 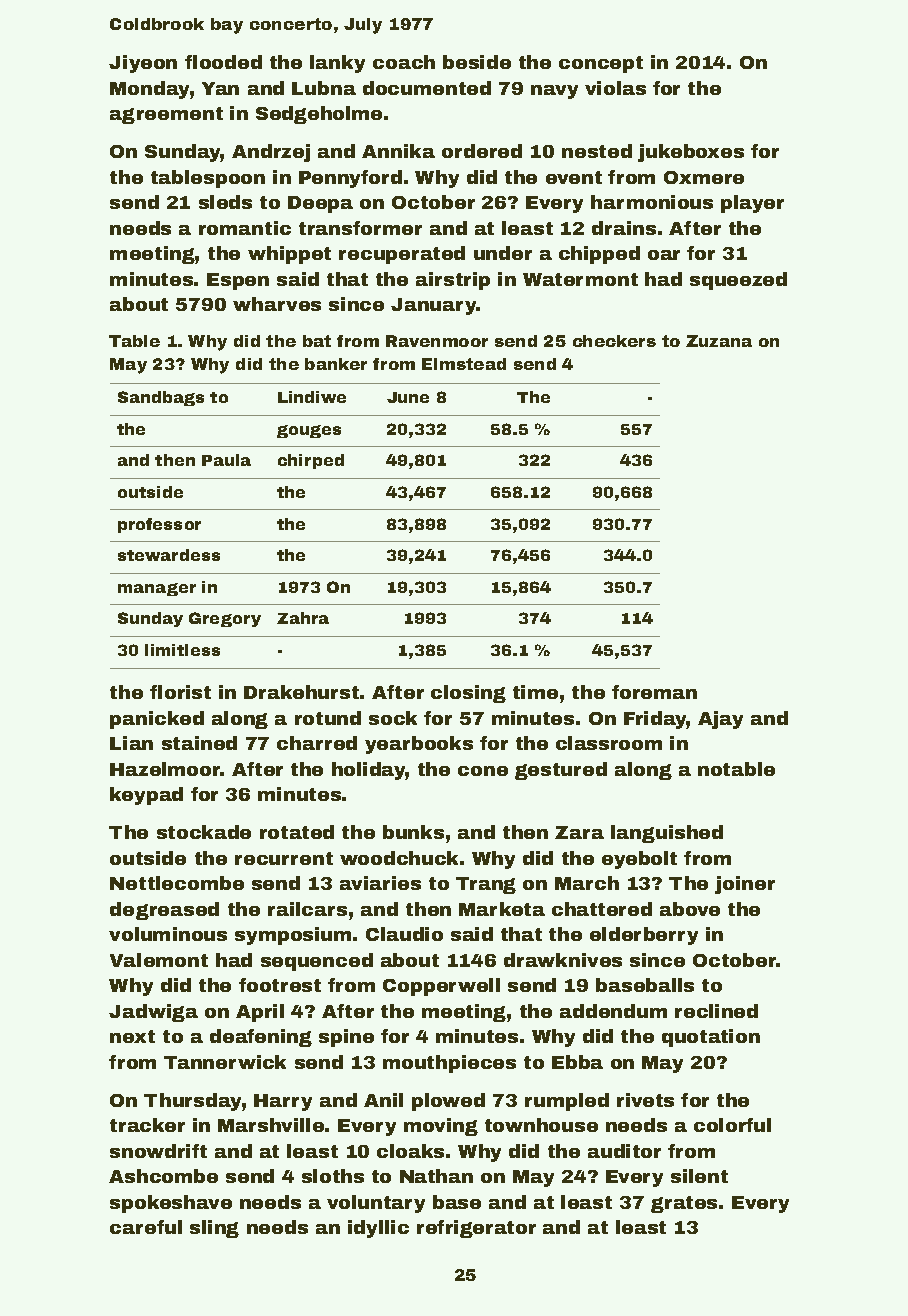 I want to click on ordered, so click(x=482, y=151).
